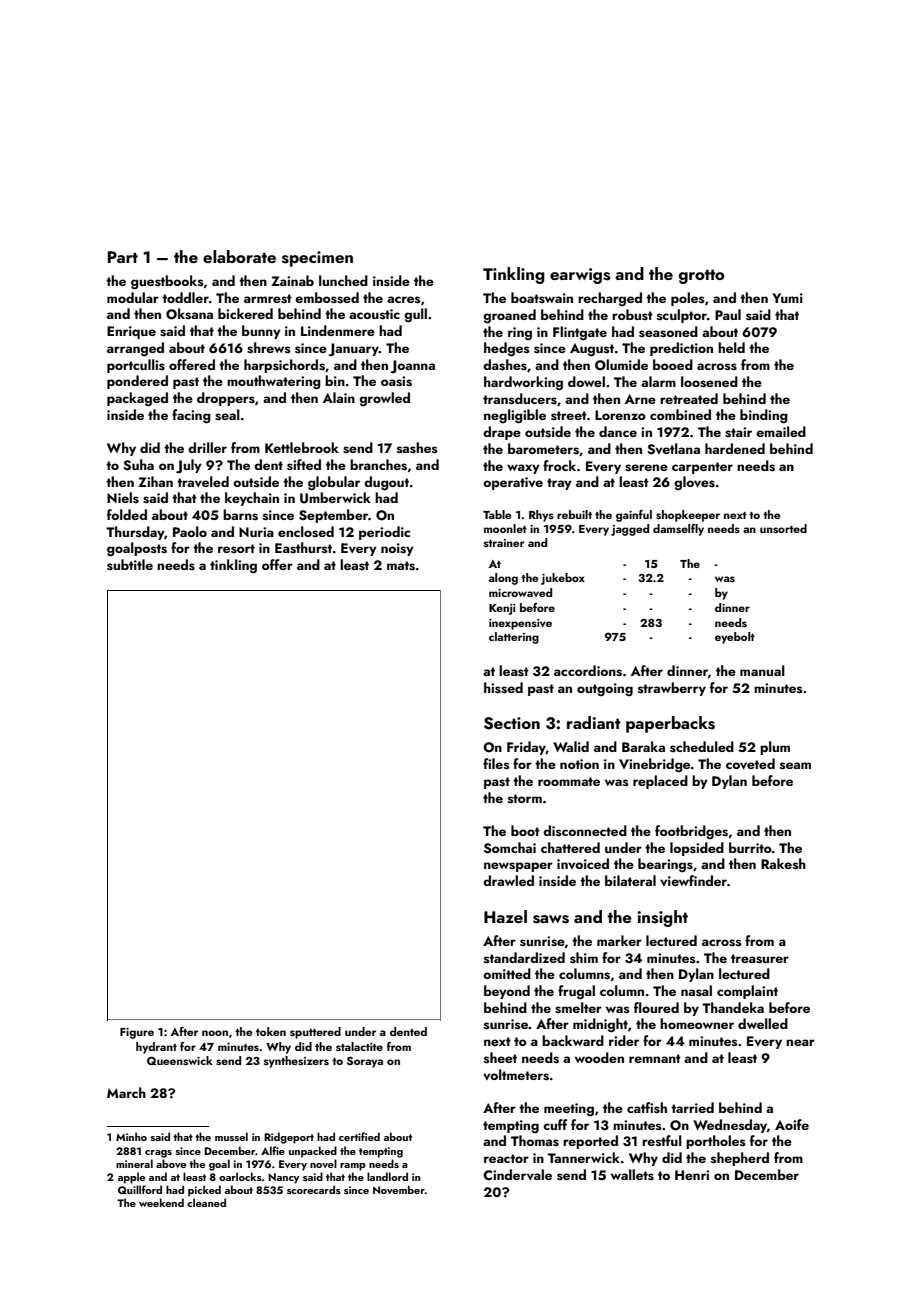 The height and width of the screenshot is (1308, 924). What do you see at coordinates (130, 565) in the screenshot?
I see `subtitle` at bounding box center [130, 565].
